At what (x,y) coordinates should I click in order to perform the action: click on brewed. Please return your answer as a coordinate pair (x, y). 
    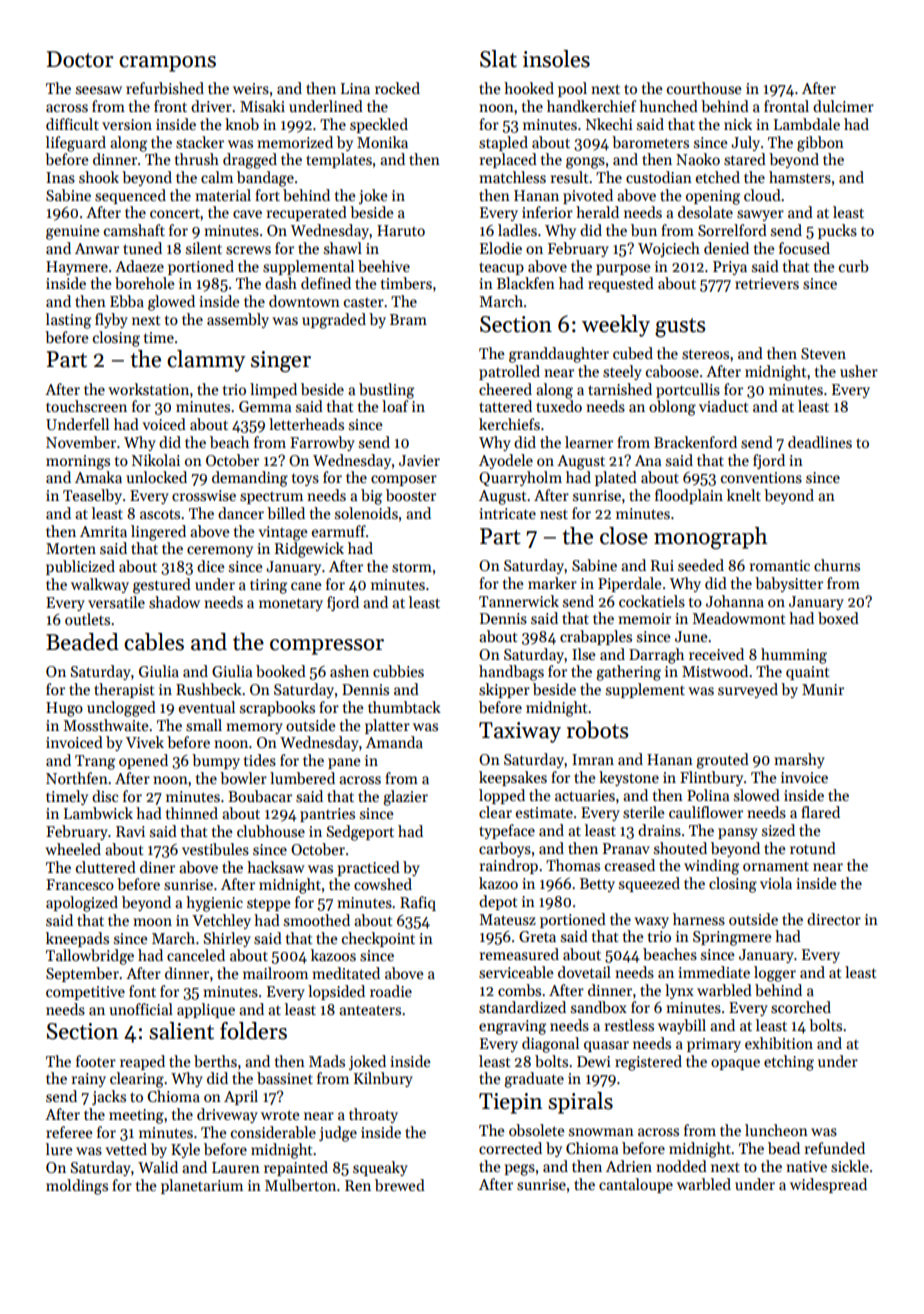
    Looking at the image, I should click on (400, 1185).
